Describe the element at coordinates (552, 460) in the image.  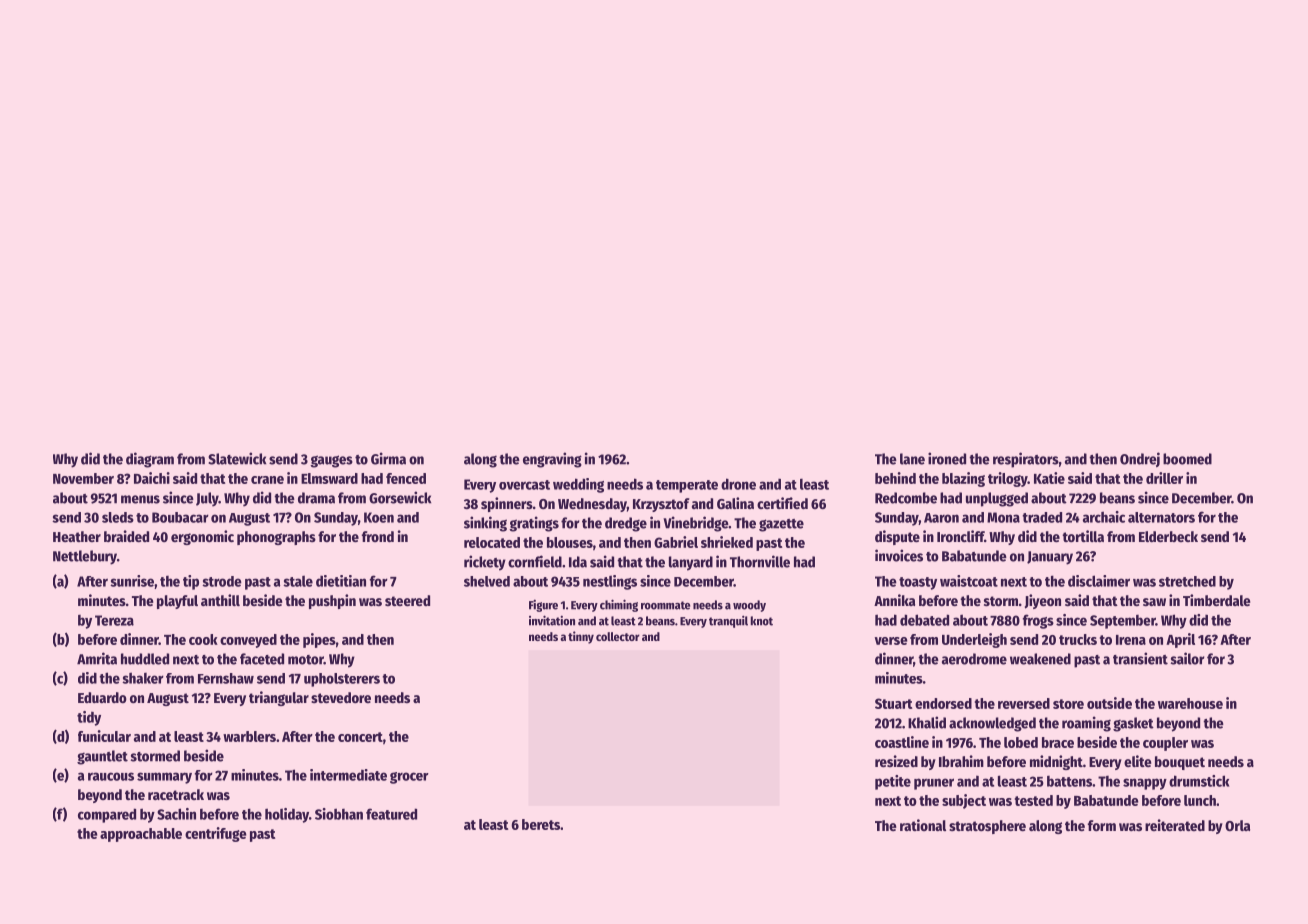
I see `engraving` at that location.
